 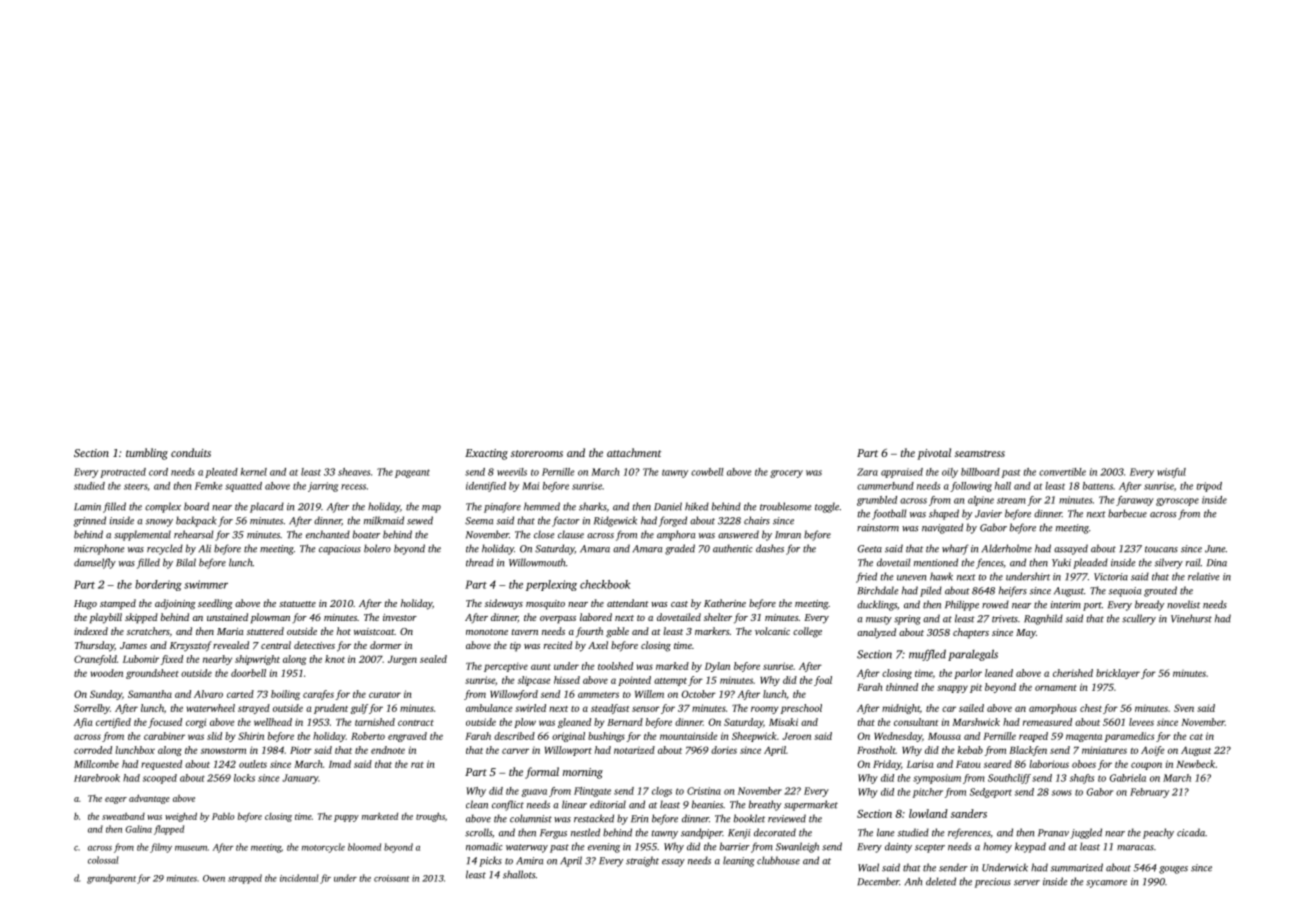 What do you see at coordinates (1066, 605) in the image?
I see `interim` at bounding box center [1066, 605].
